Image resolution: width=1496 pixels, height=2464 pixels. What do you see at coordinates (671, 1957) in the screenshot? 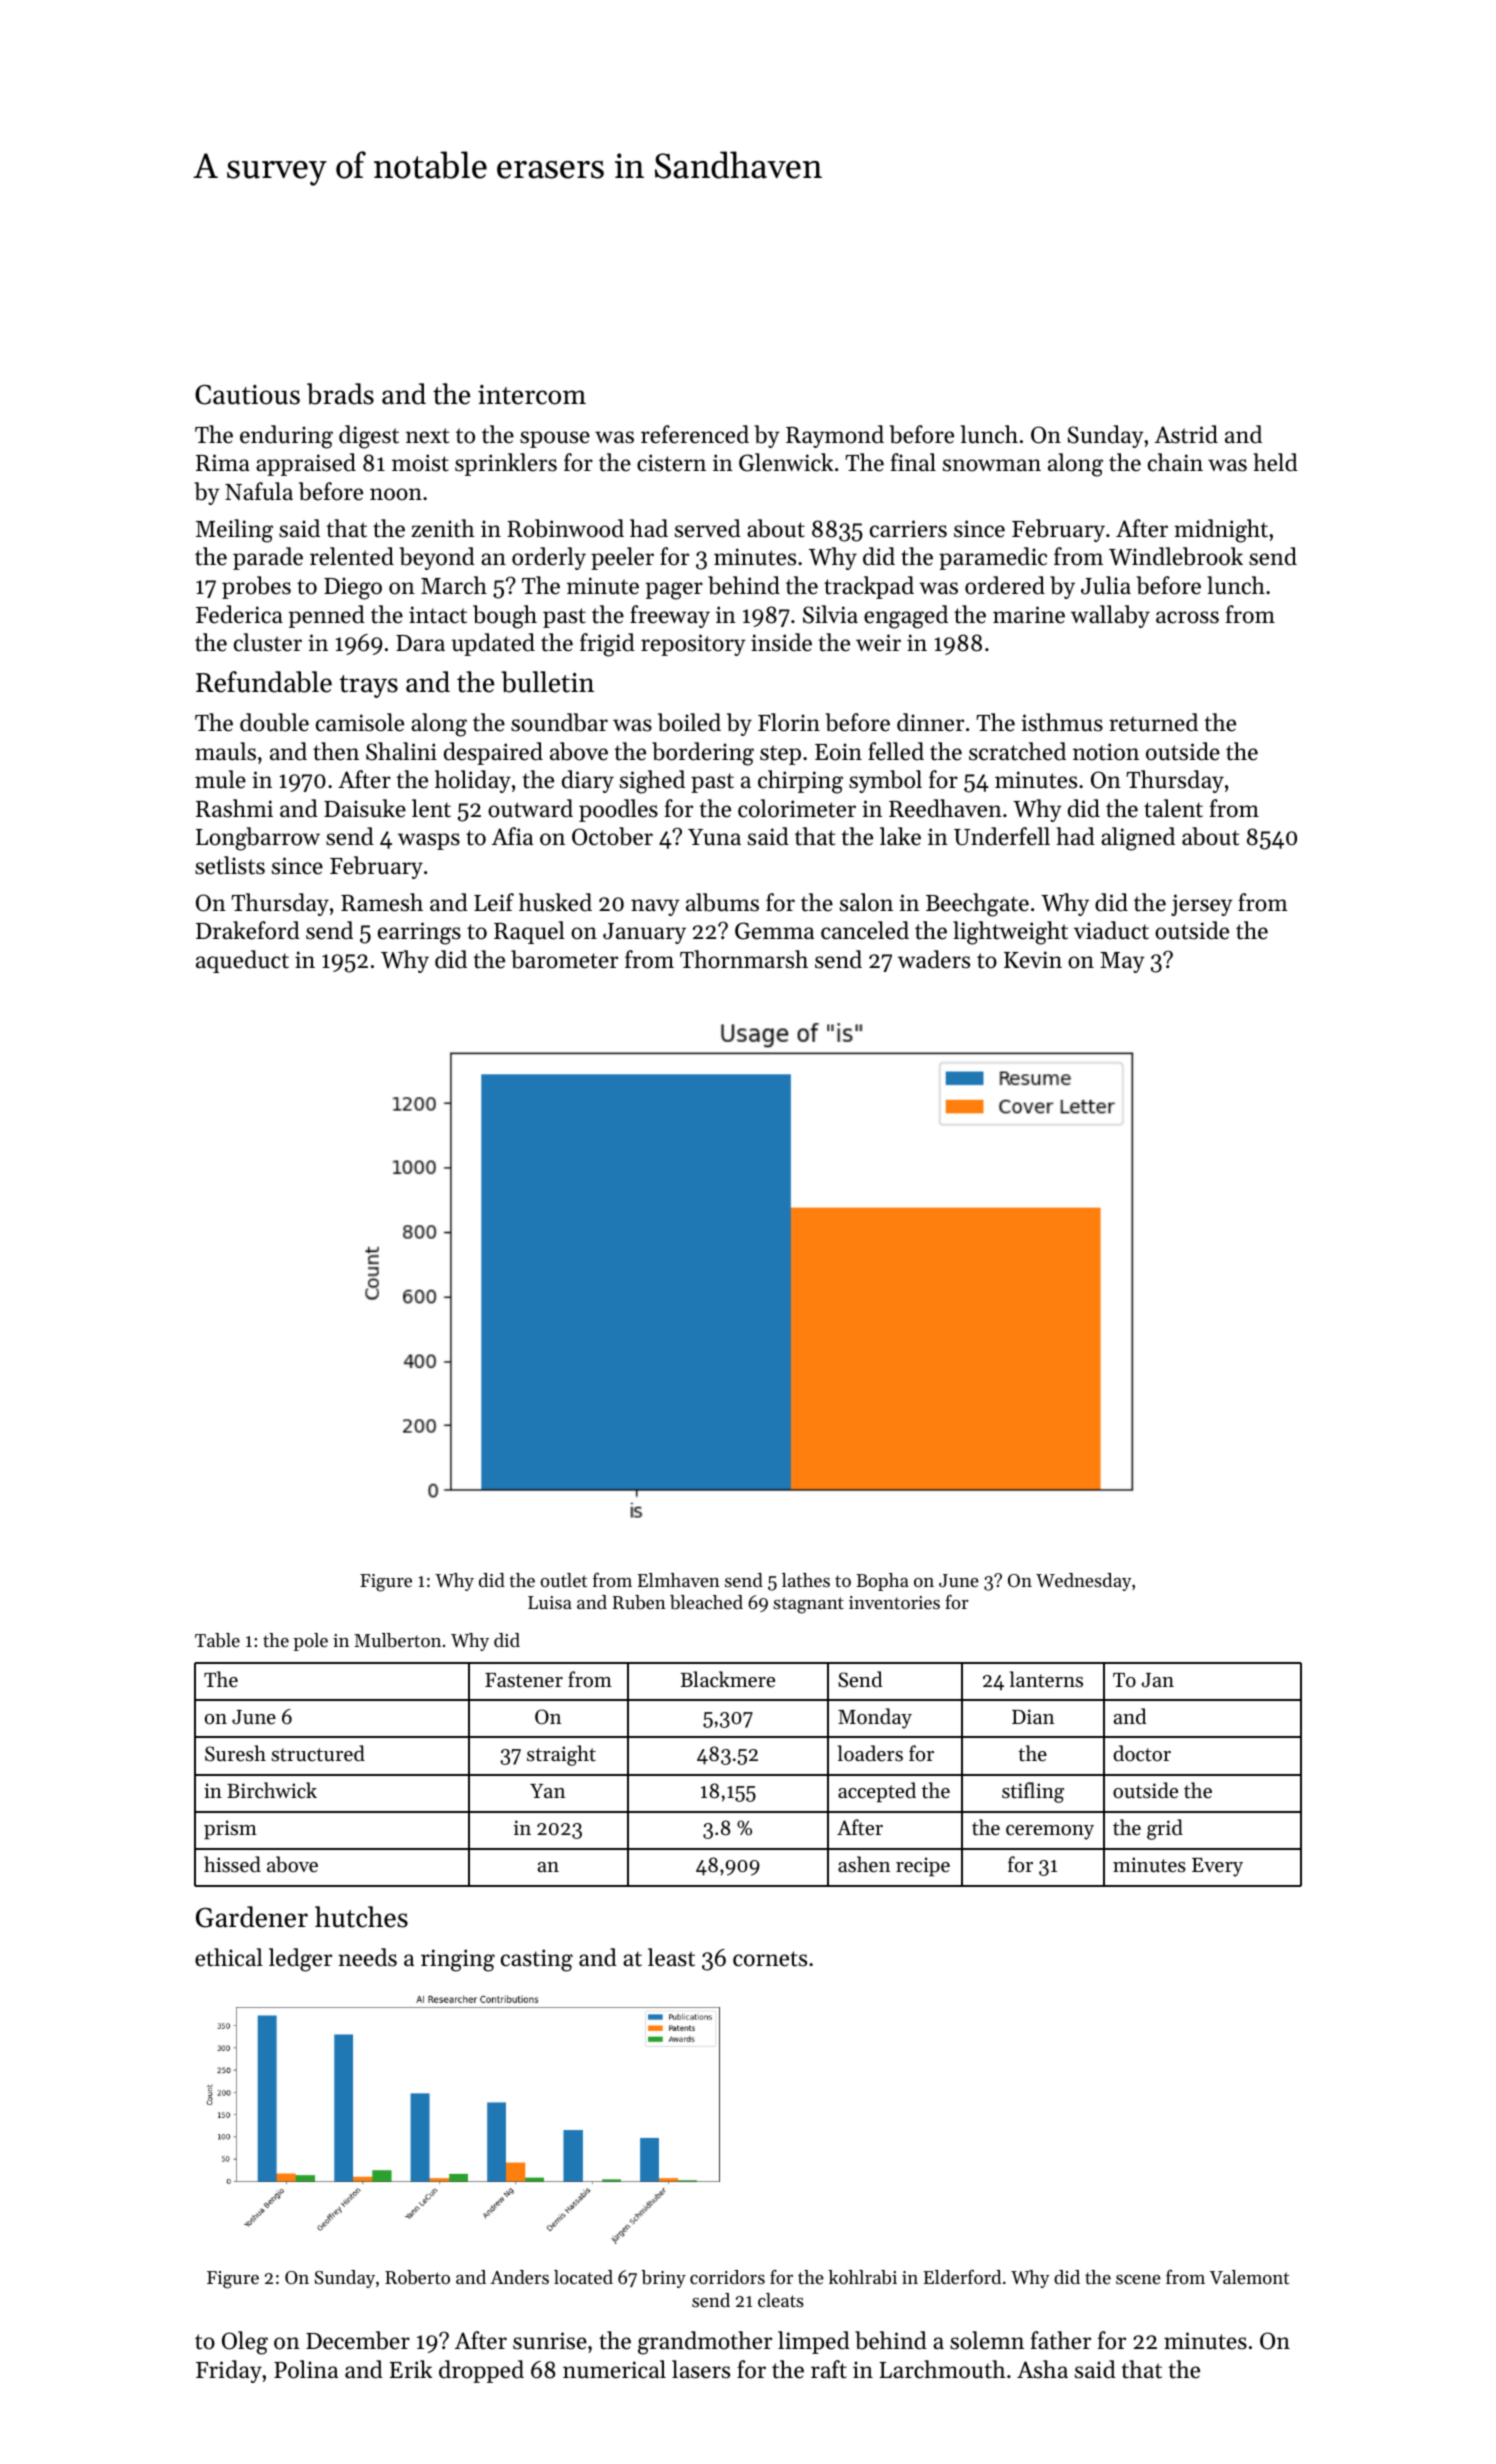
I see `least` at bounding box center [671, 1957].
